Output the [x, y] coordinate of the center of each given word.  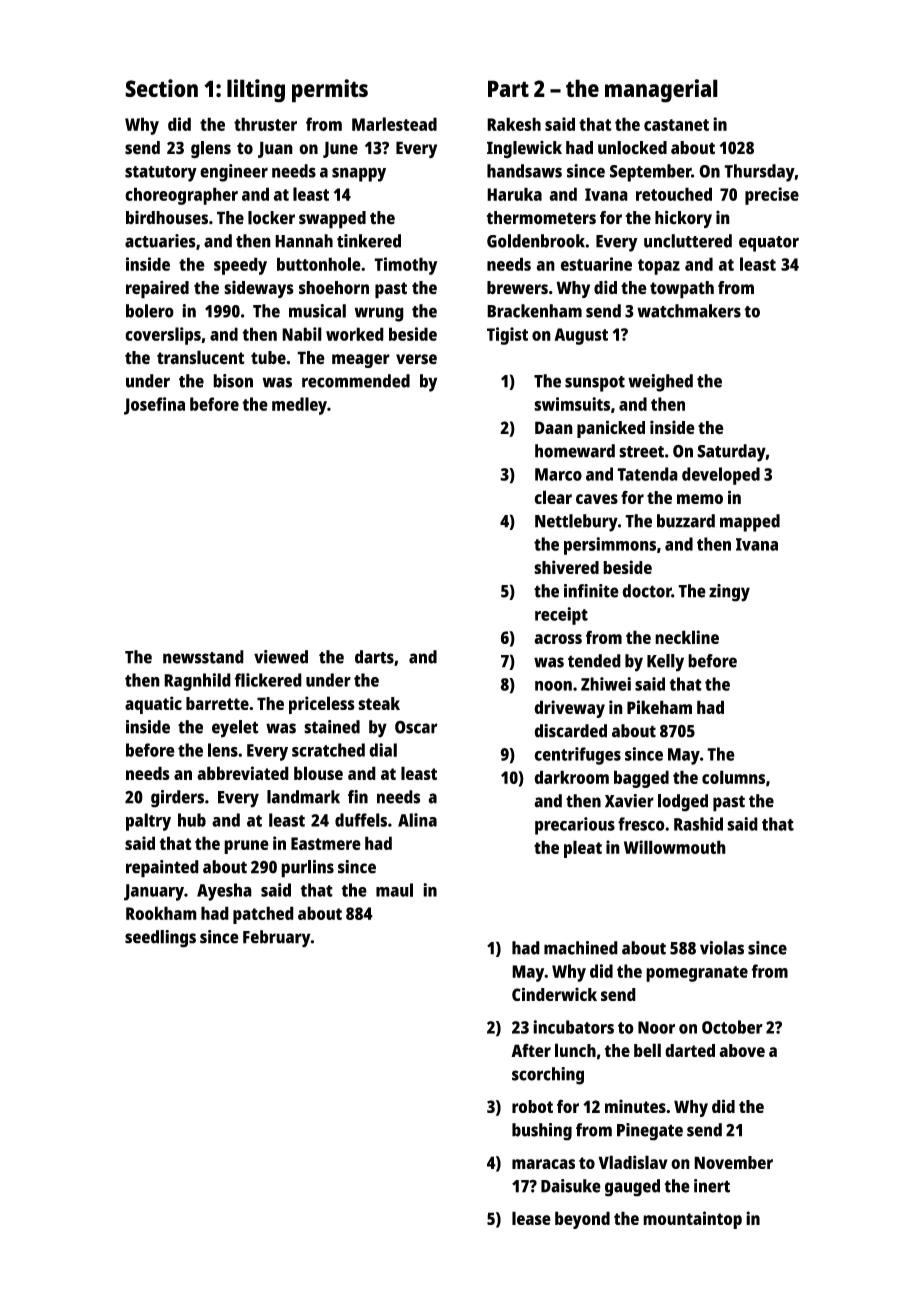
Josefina [154, 406]
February [277, 939]
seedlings [160, 939]
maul [394, 890]
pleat [583, 849]
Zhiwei [606, 684]
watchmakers [689, 311]
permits [330, 91]
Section [161, 88]
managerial [661, 91]
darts [374, 657]
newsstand [203, 657]
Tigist [507, 336]
